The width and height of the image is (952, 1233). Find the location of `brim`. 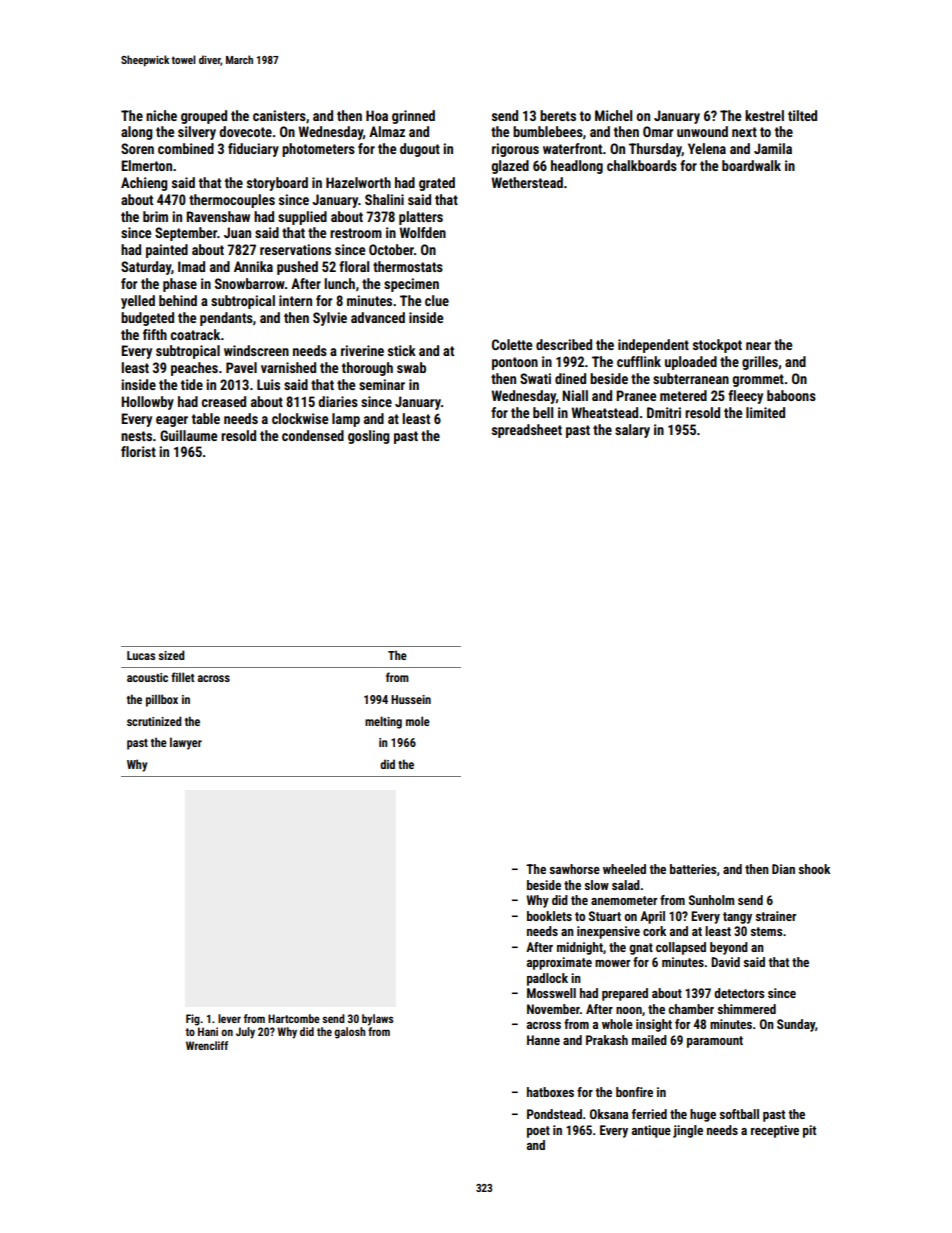

brim is located at coordinates (155, 216).
